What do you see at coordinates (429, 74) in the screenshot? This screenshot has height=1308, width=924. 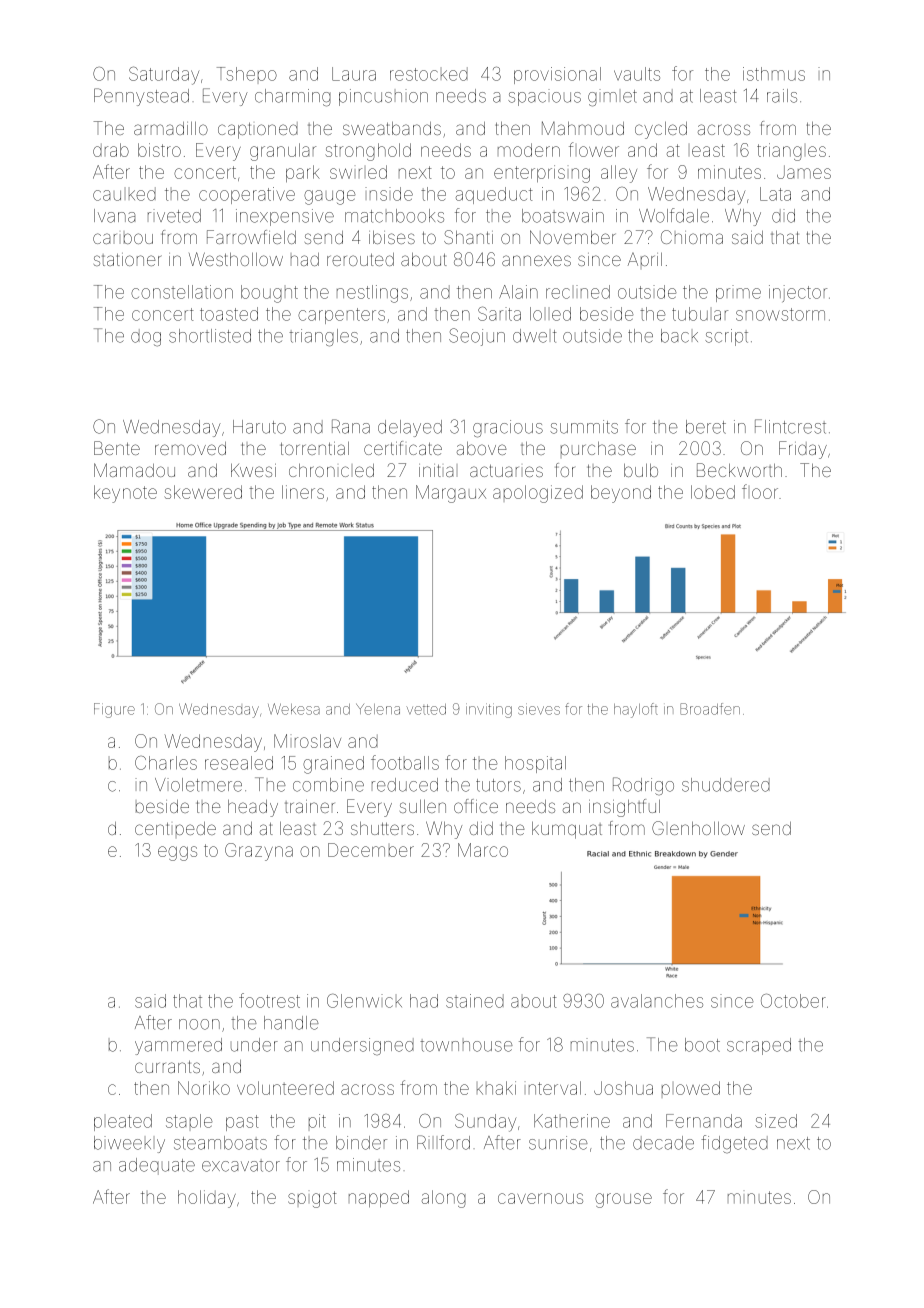 I see `restocked` at bounding box center [429, 74].
